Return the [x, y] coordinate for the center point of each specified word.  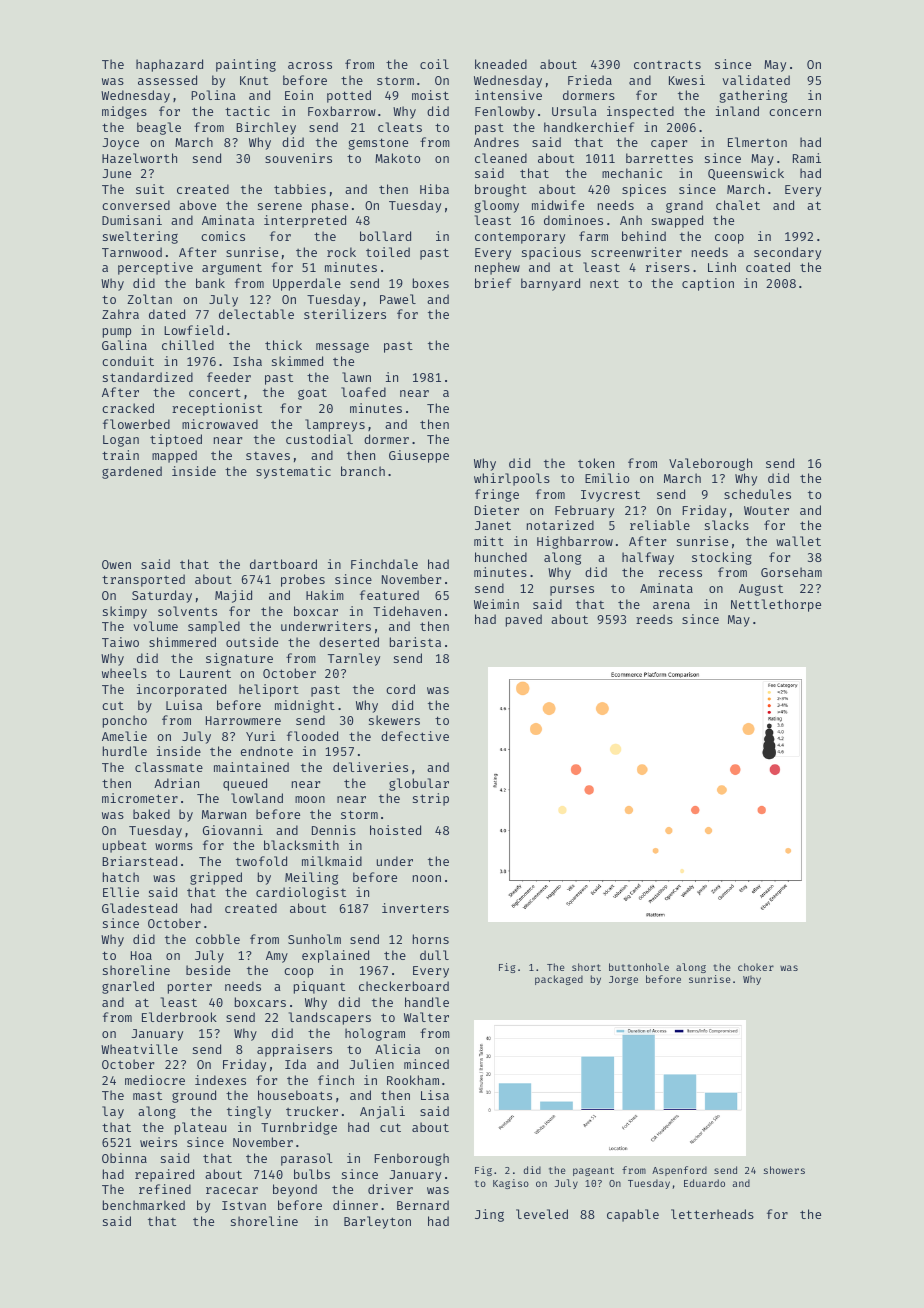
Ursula [574, 111]
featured [389, 595]
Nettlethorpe [776, 605]
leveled [542, 1214]
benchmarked [144, 1205]
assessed [167, 80]
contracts [667, 64]
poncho [125, 721]
